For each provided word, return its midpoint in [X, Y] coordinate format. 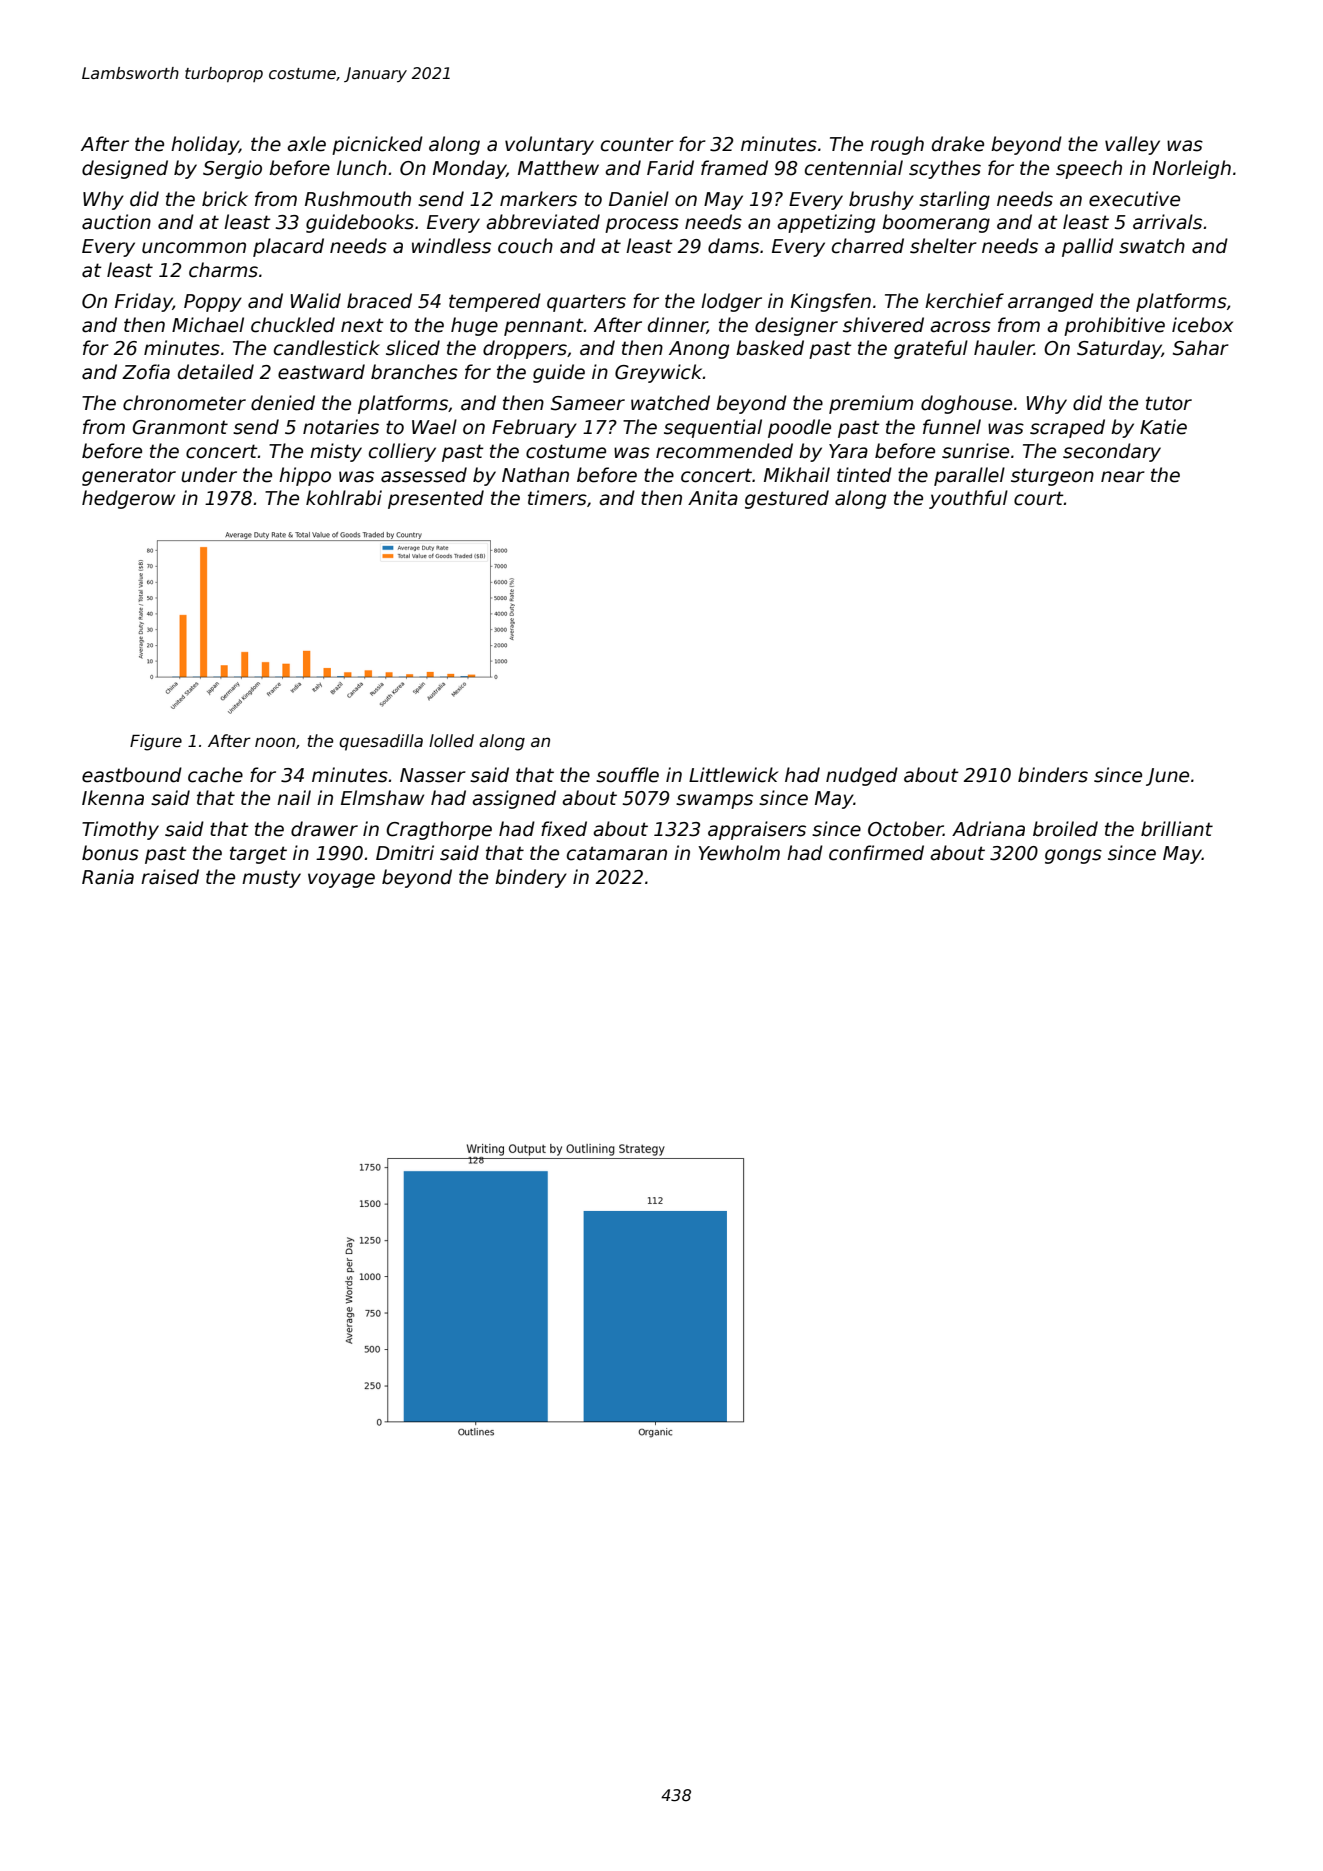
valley [1132, 145]
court [1039, 498]
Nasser [433, 775]
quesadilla [381, 742]
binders [1053, 775]
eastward [321, 372]
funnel [952, 427]
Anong [699, 350]
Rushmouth [358, 199]
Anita [713, 498]
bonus [110, 853]
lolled [451, 741]
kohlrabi [344, 498]
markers [538, 199]
